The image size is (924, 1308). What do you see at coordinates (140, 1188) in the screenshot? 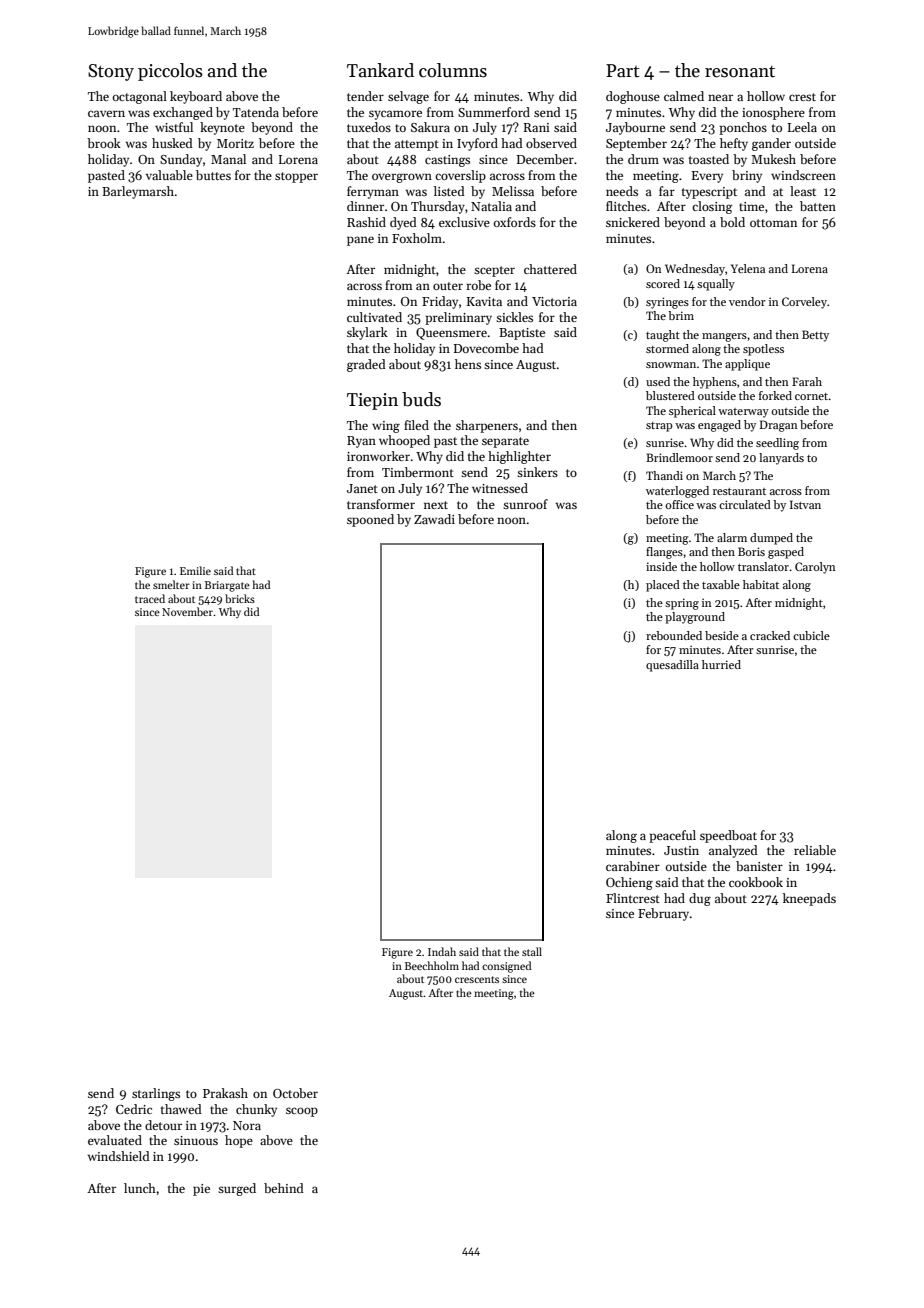
I see `lunch` at bounding box center [140, 1188].
